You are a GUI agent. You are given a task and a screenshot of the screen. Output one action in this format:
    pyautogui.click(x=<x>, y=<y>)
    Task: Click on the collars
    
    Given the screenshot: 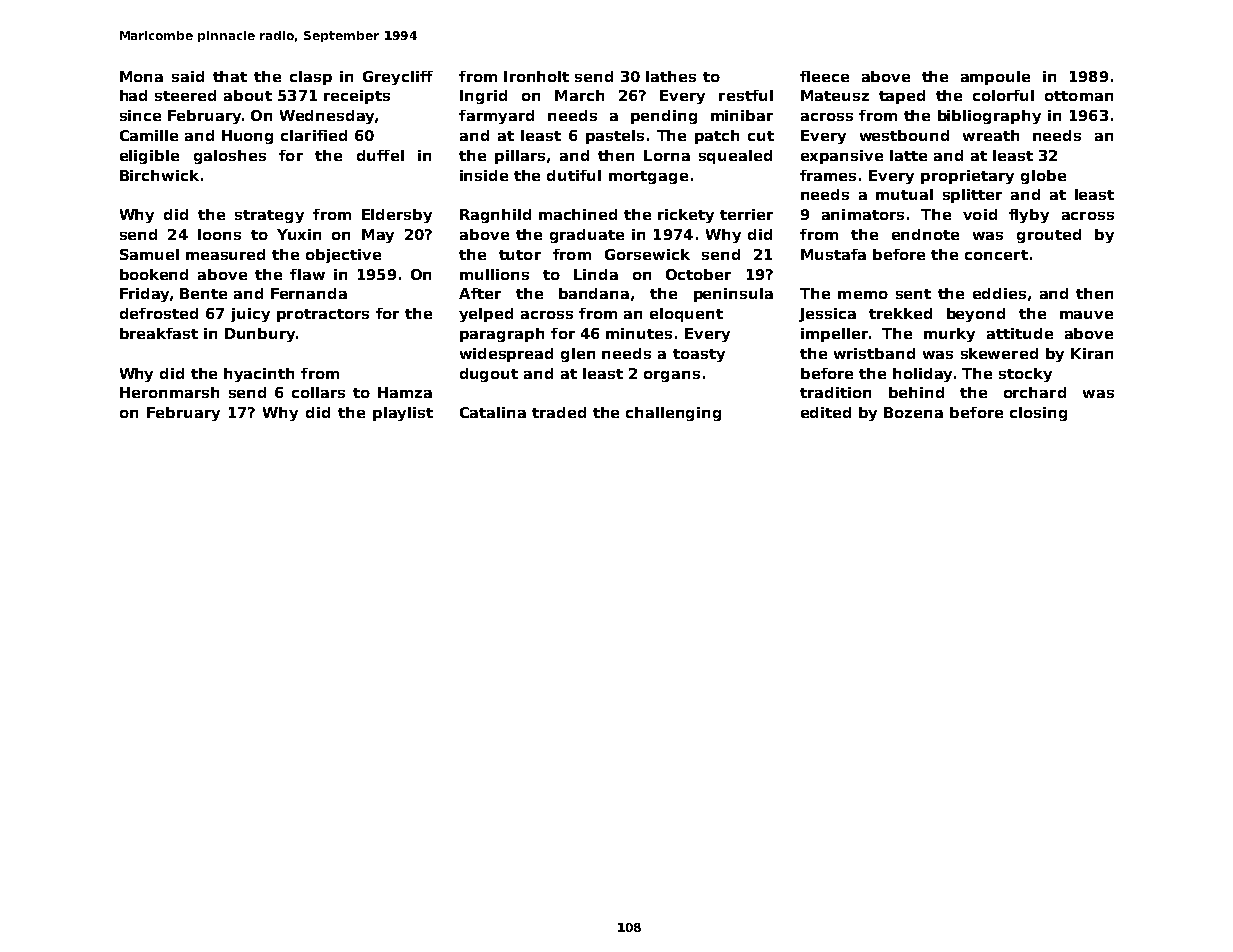 What is the action you would take?
    pyautogui.click(x=318, y=392)
